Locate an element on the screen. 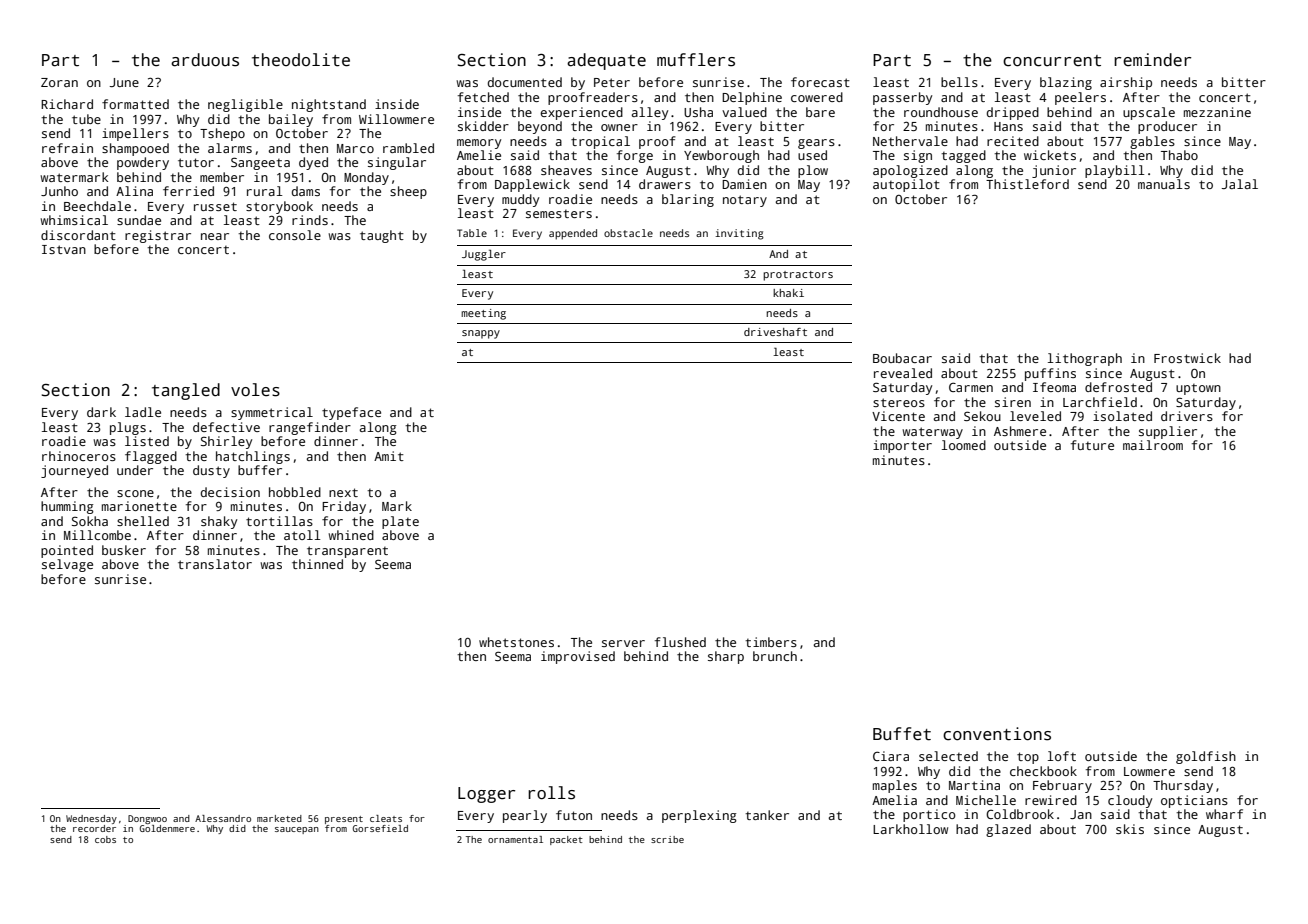 This screenshot has width=1308, height=924. importer is located at coordinates (902, 446).
